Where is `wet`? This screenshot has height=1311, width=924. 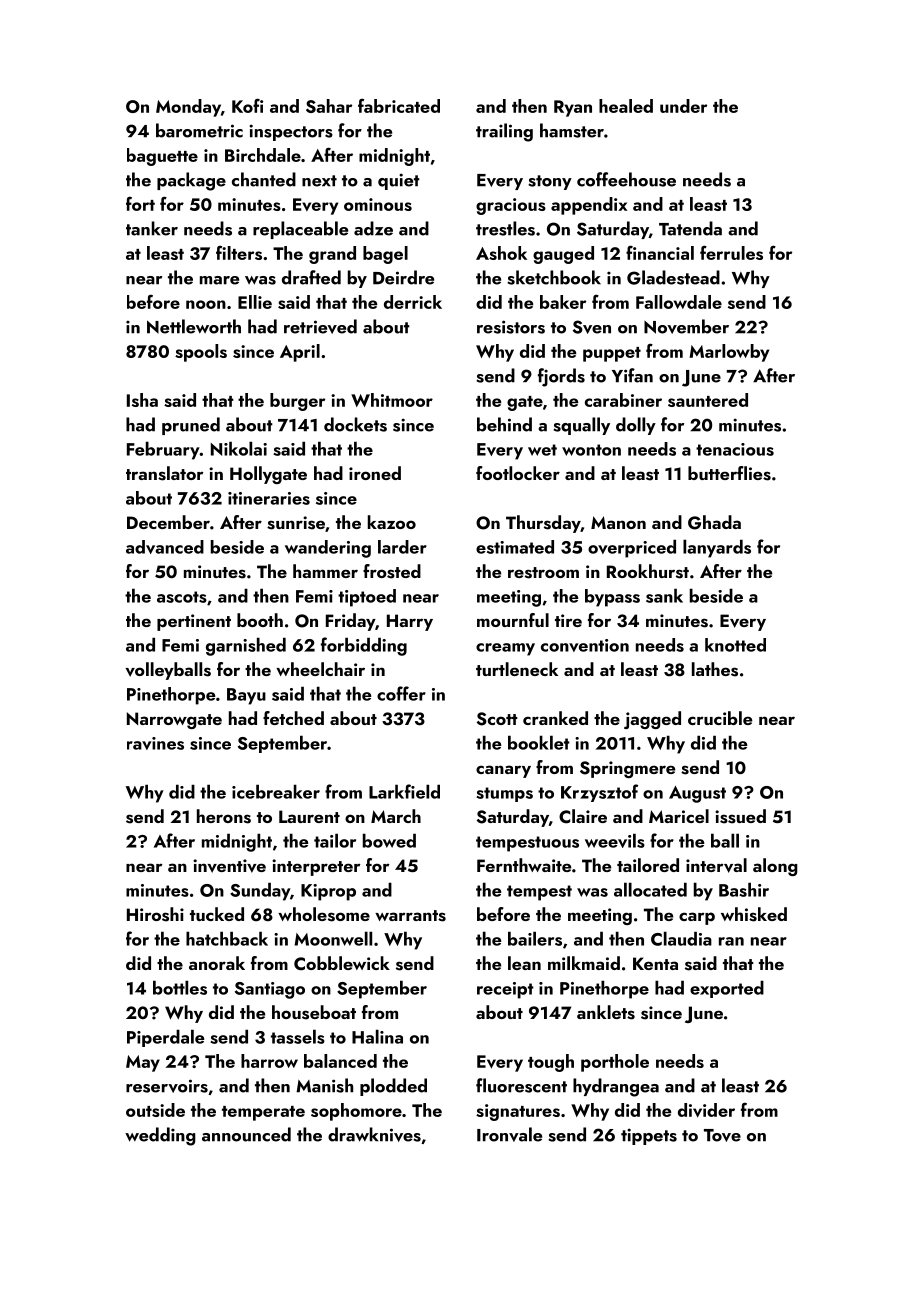 wet is located at coordinates (542, 450).
